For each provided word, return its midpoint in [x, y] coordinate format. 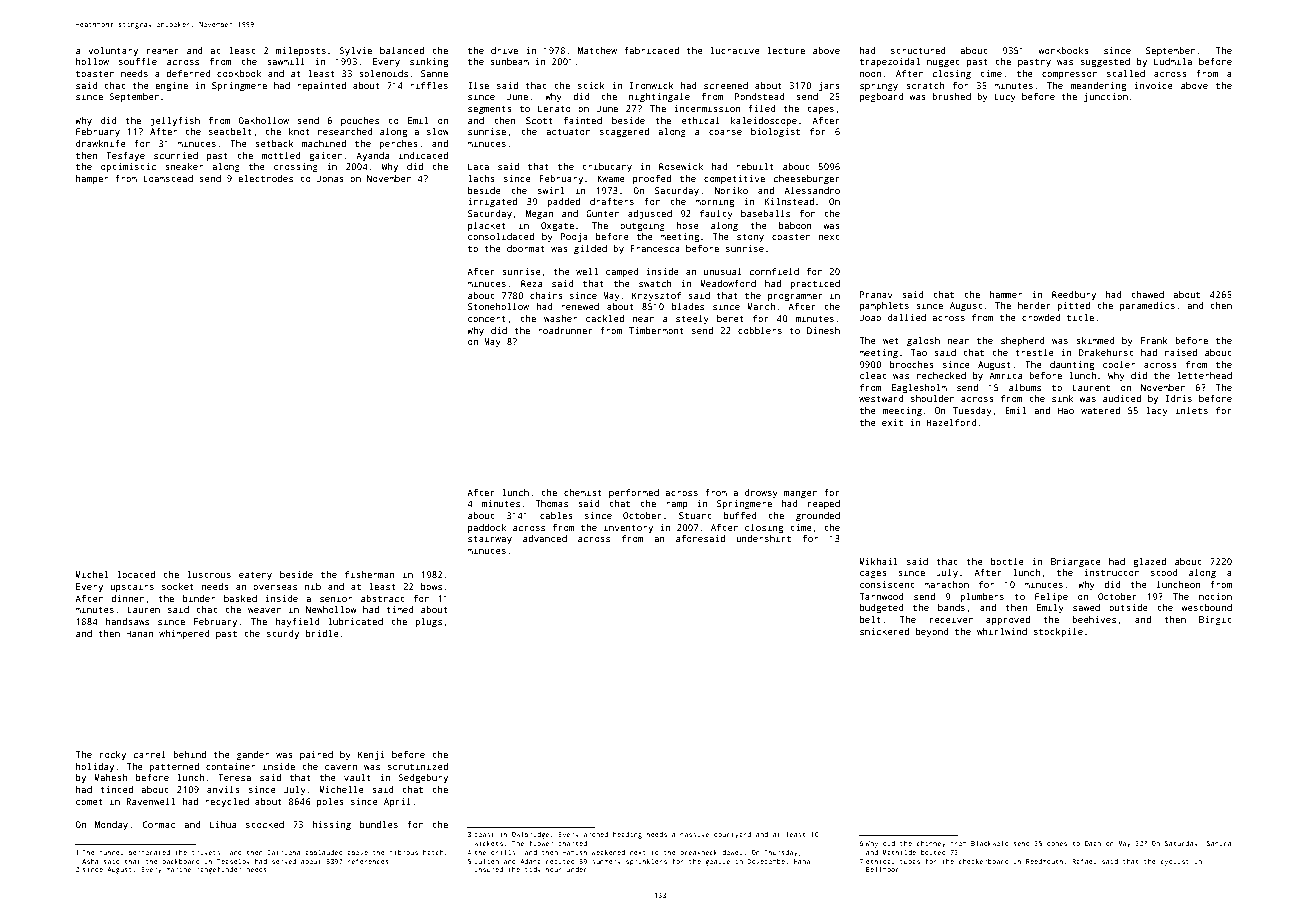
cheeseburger [806, 179]
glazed [1149, 562]
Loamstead [168, 178]
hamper [92, 179]
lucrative [735, 50]
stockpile [1058, 632]
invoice [1153, 85]
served [284, 861]
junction [1106, 97]
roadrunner [565, 330]
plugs [428, 622]
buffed [740, 515]
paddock [487, 528]
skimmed [1095, 340]
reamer [163, 51]
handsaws [127, 621]
